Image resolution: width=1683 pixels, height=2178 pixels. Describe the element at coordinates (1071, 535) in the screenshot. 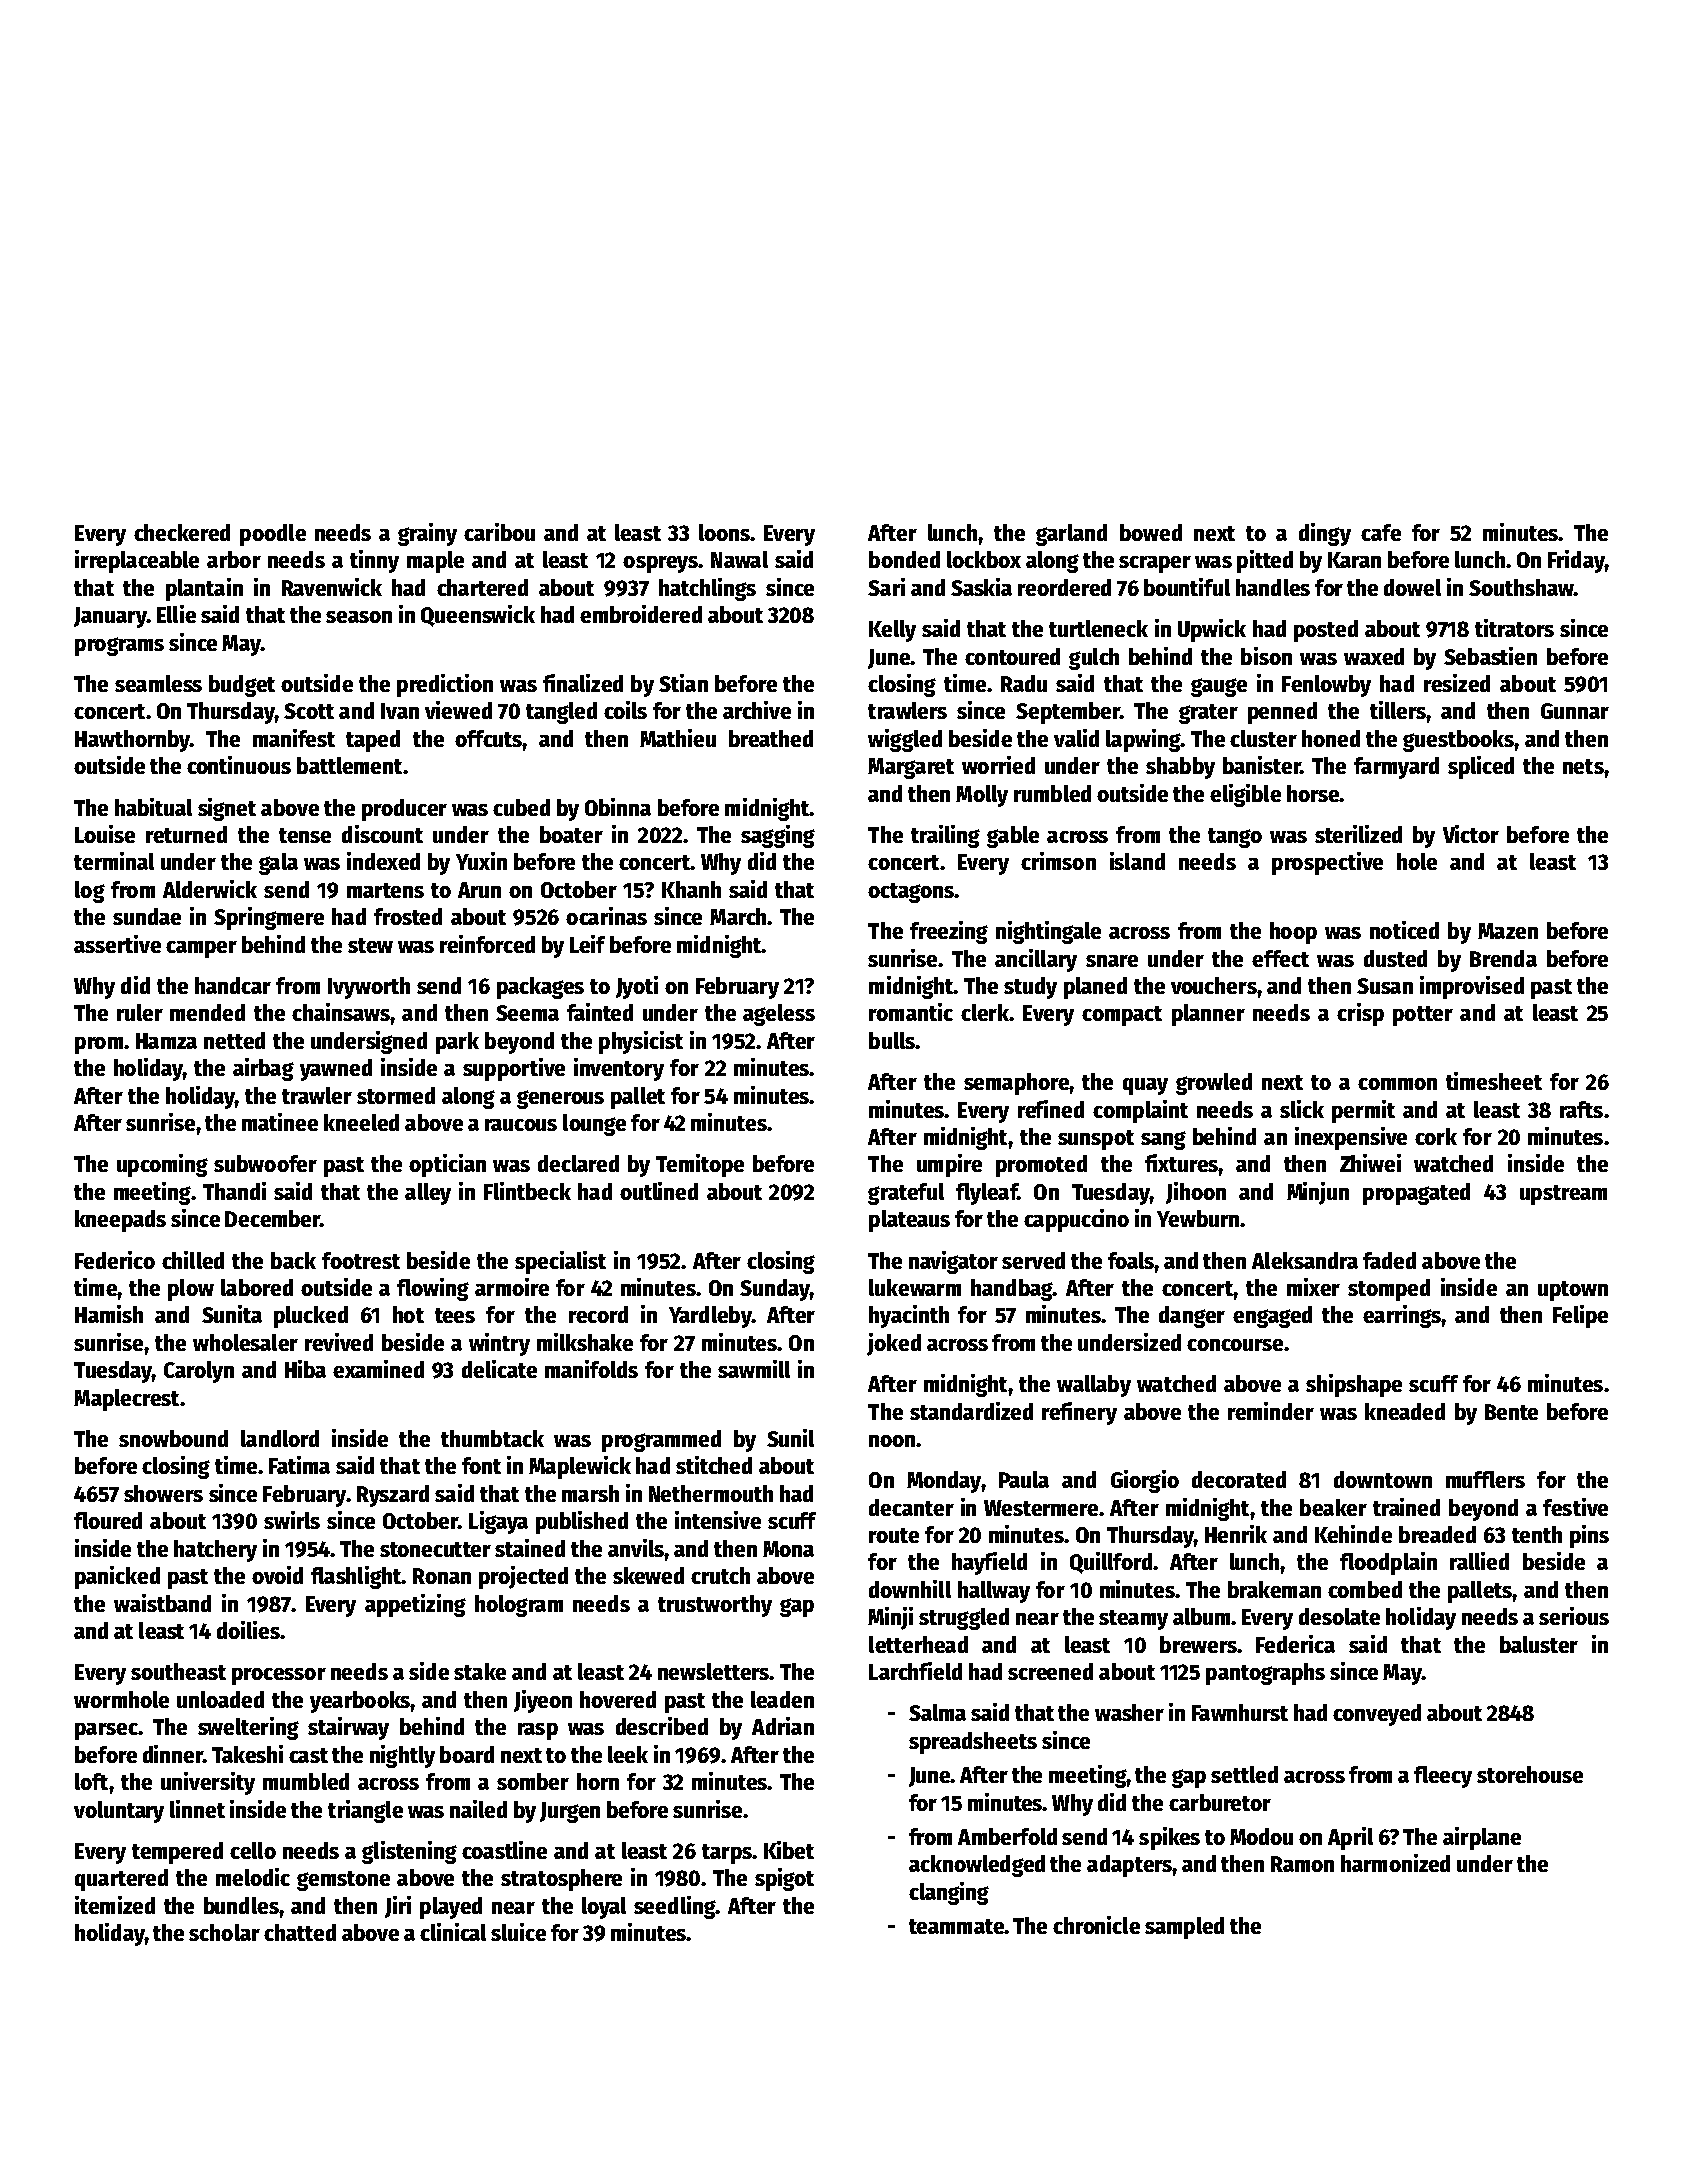

I see `garland` at that location.
